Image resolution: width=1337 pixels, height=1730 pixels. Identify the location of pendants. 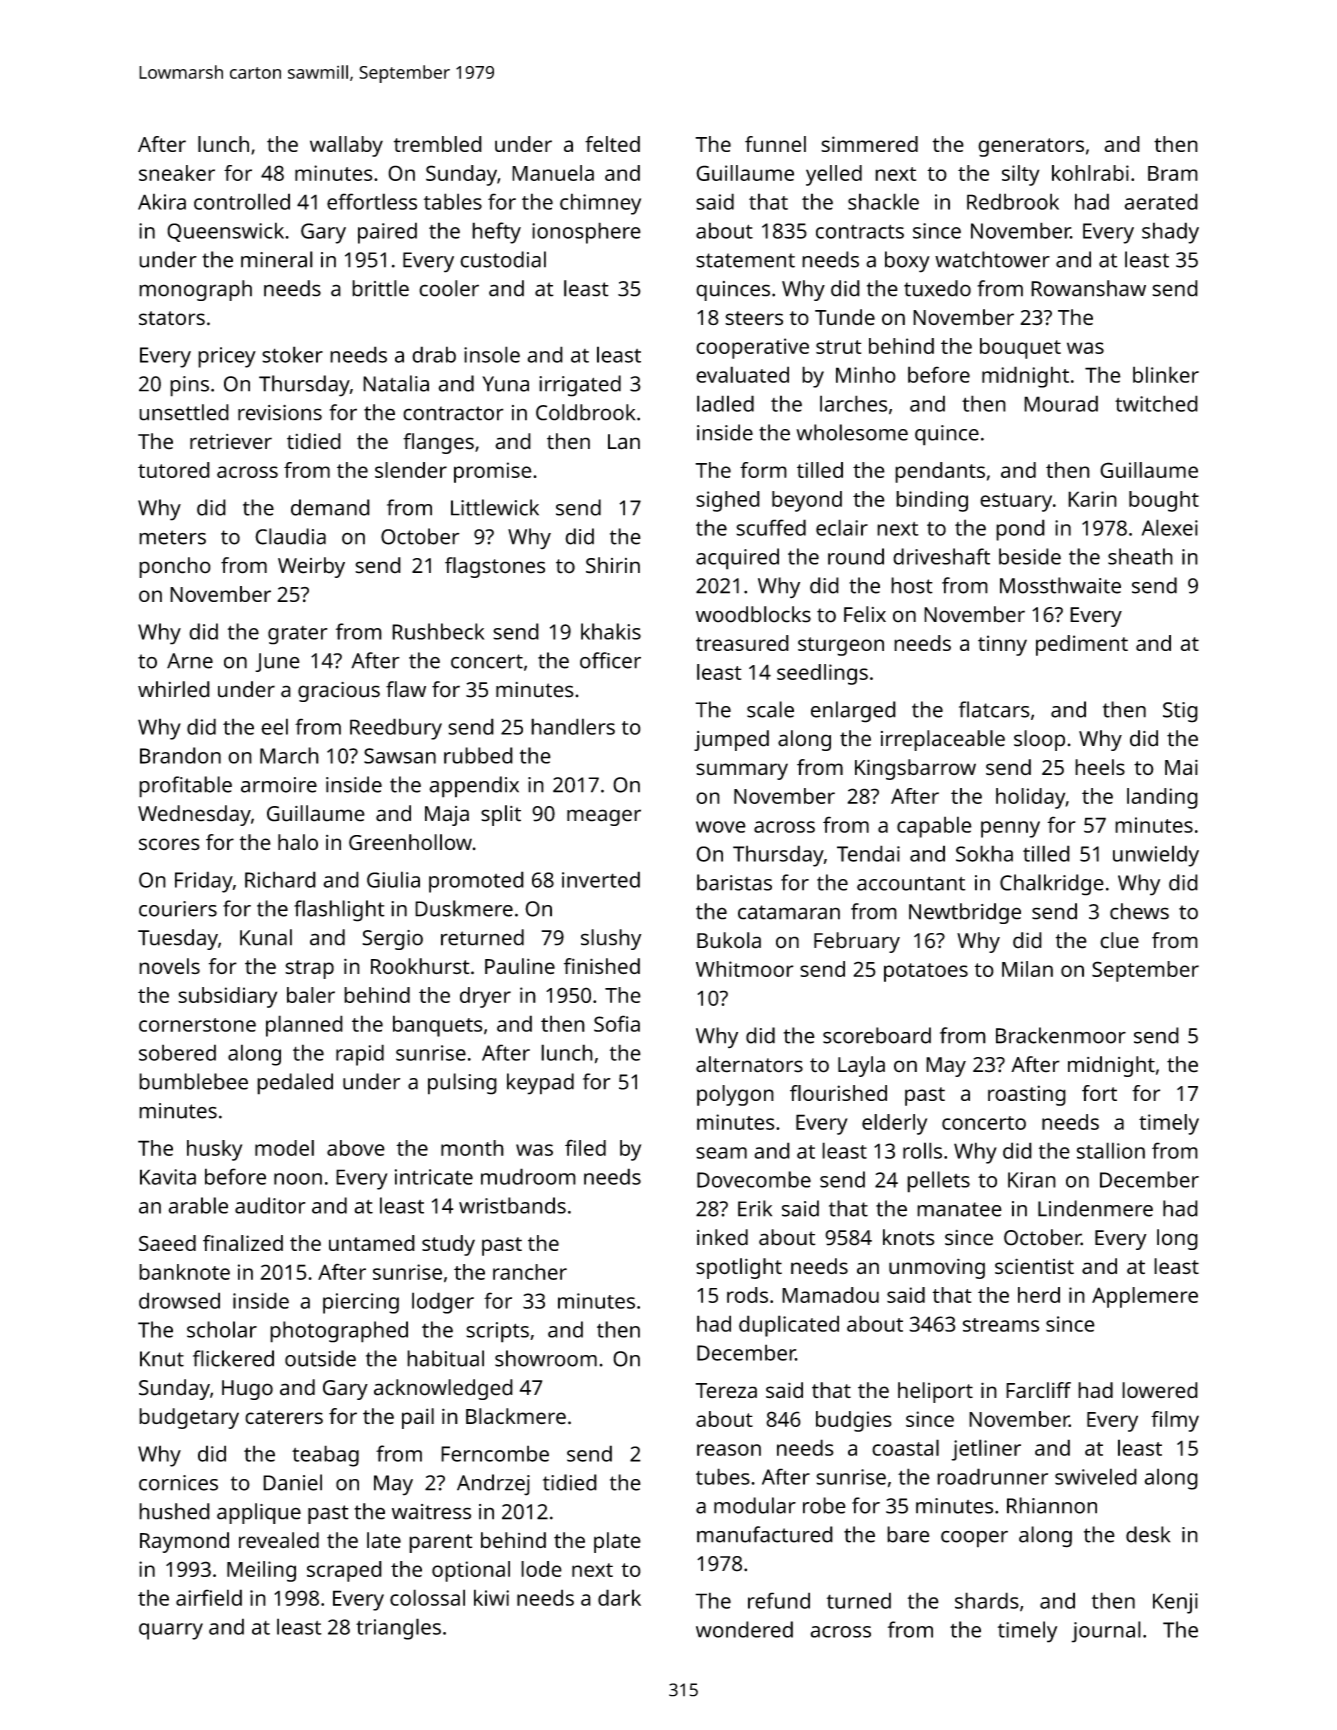
(940, 472).
